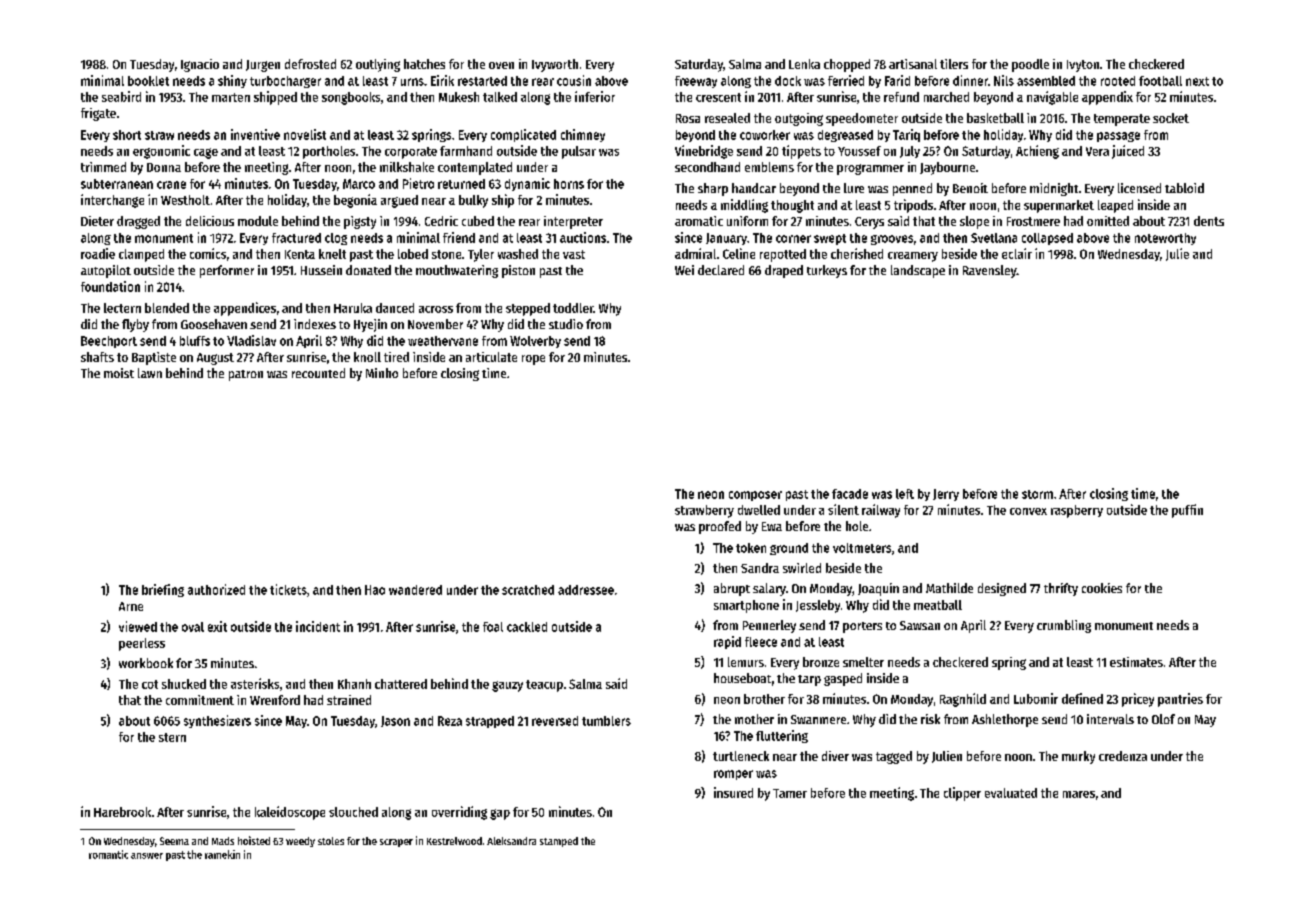 This page has width=1308, height=924. I want to click on Jurgen, so click(263, 66).
